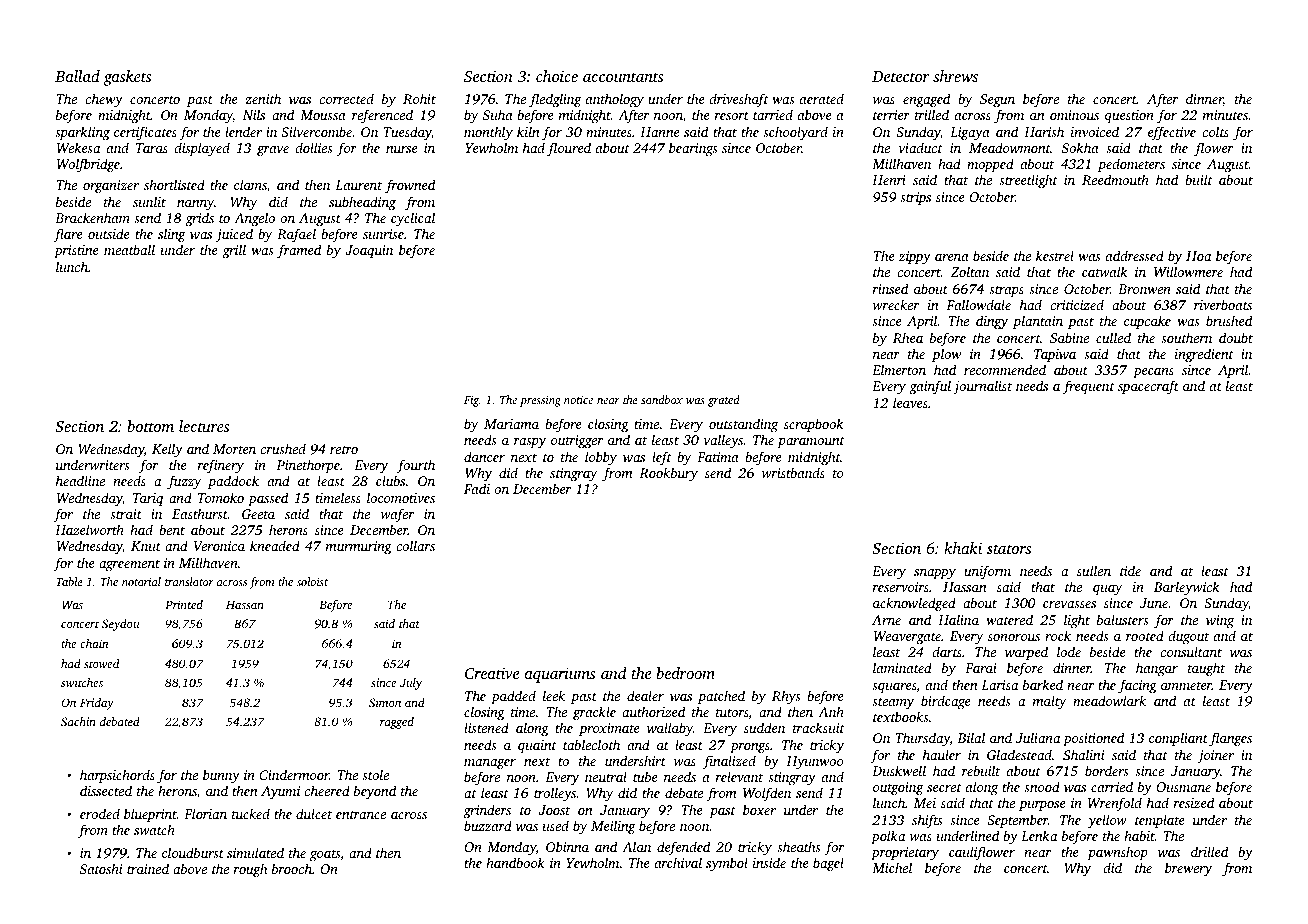  What do you see at coordinates (955, 76) in the screenshot?
I see `shrews` at bounding box center [955, 76].
